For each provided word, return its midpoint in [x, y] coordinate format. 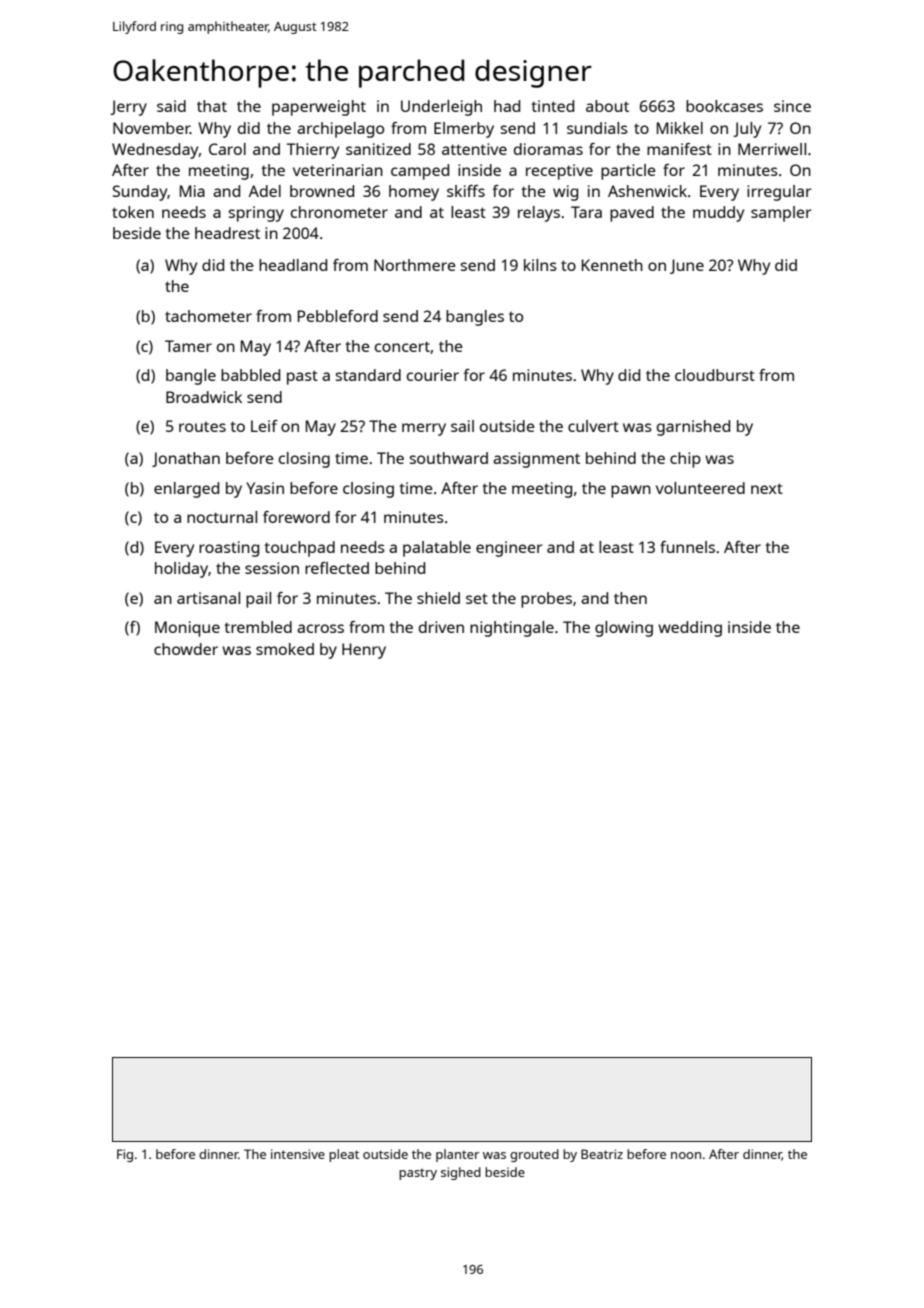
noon [686, 1155]
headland [293, 265]
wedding [690, 629]
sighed [461, 1173]
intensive [298, 1154]
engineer [509, 549]
